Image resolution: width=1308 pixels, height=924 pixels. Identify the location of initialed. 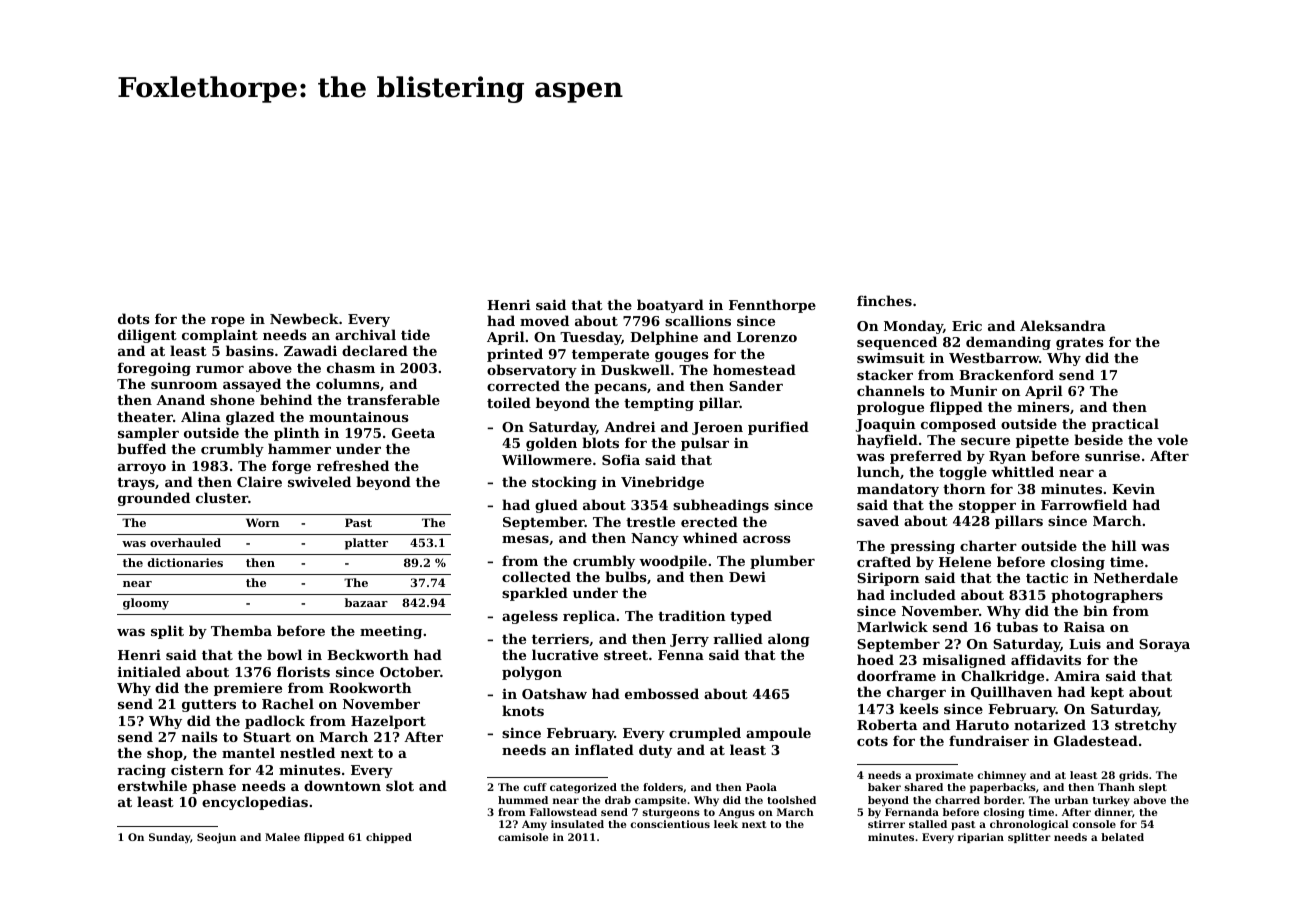
(149, 671).
